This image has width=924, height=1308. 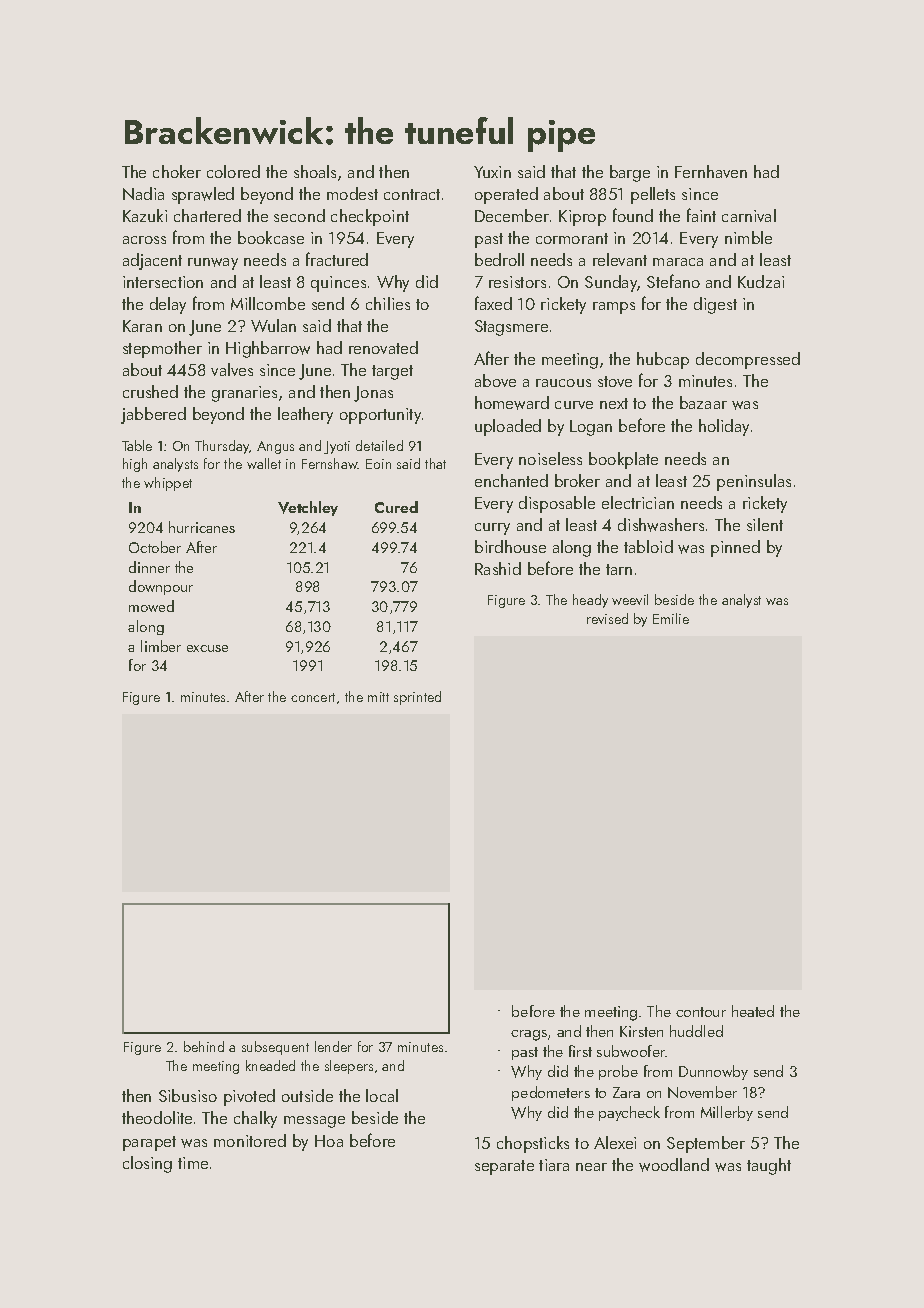 What do you see at coordinates (275, 1048) in the image?
I see `subsequent` at bounding box center [275, 1048].
